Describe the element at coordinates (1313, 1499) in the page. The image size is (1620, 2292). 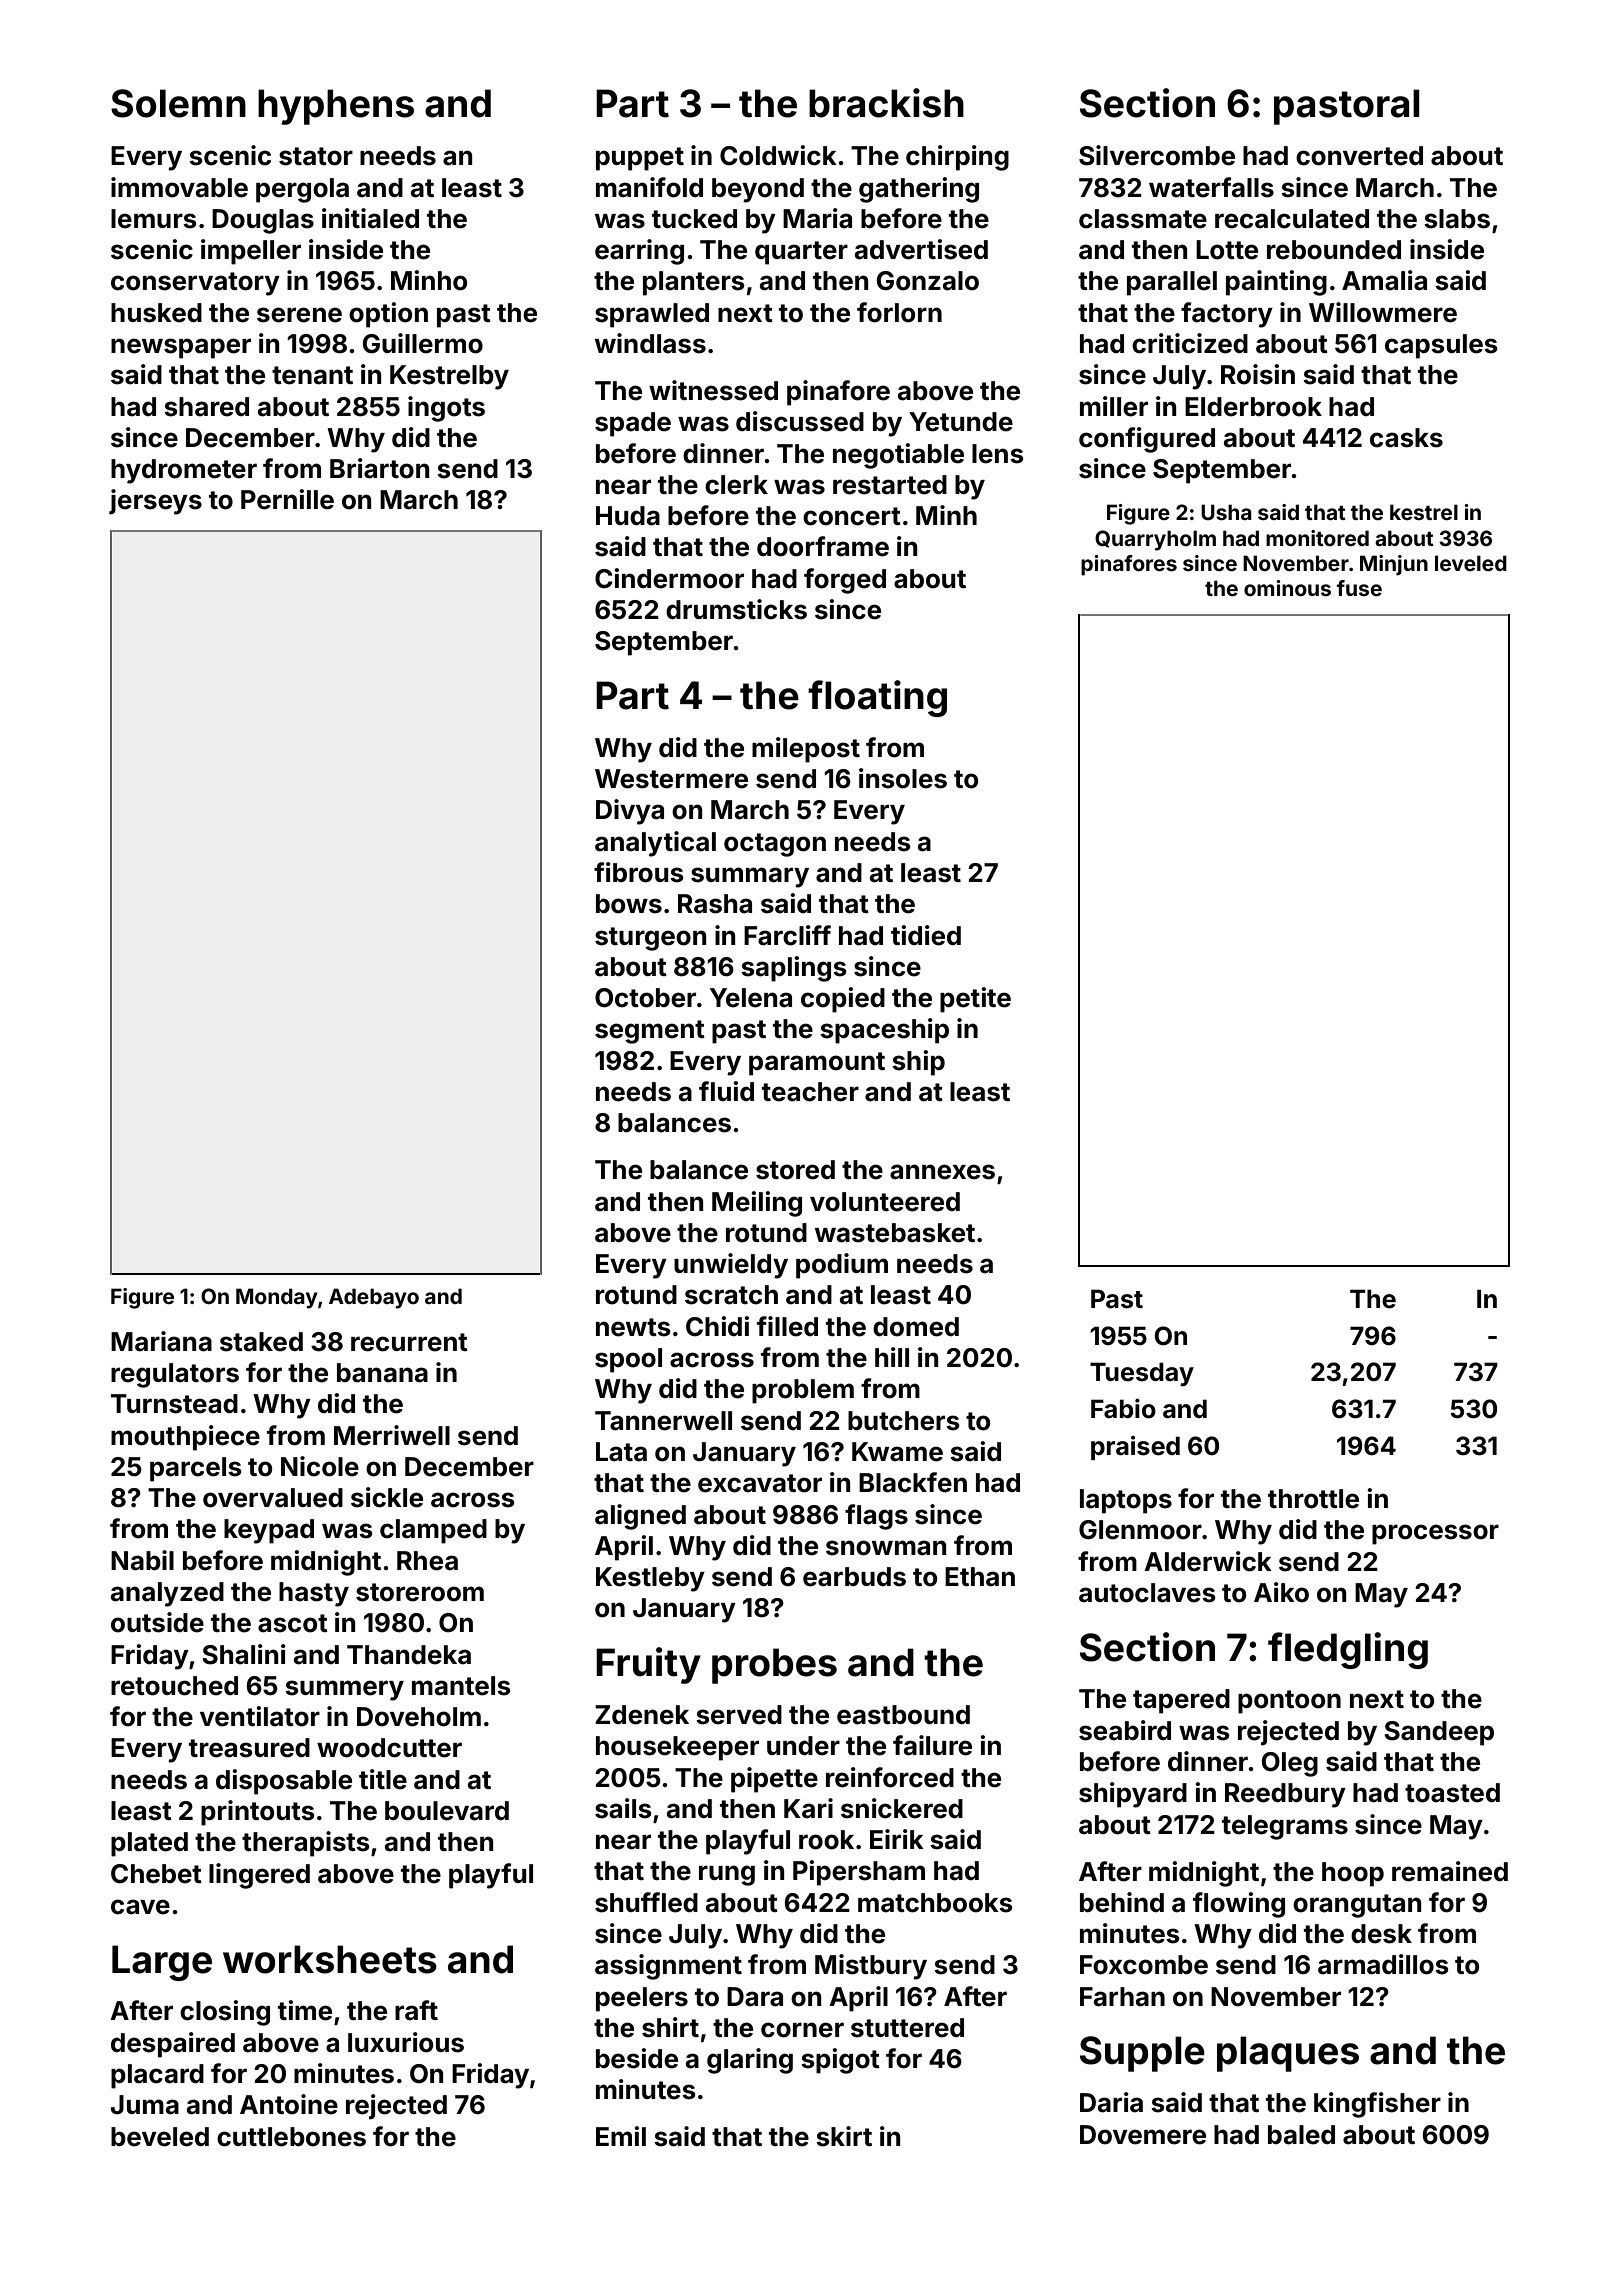
I see `throttle` at that location.
